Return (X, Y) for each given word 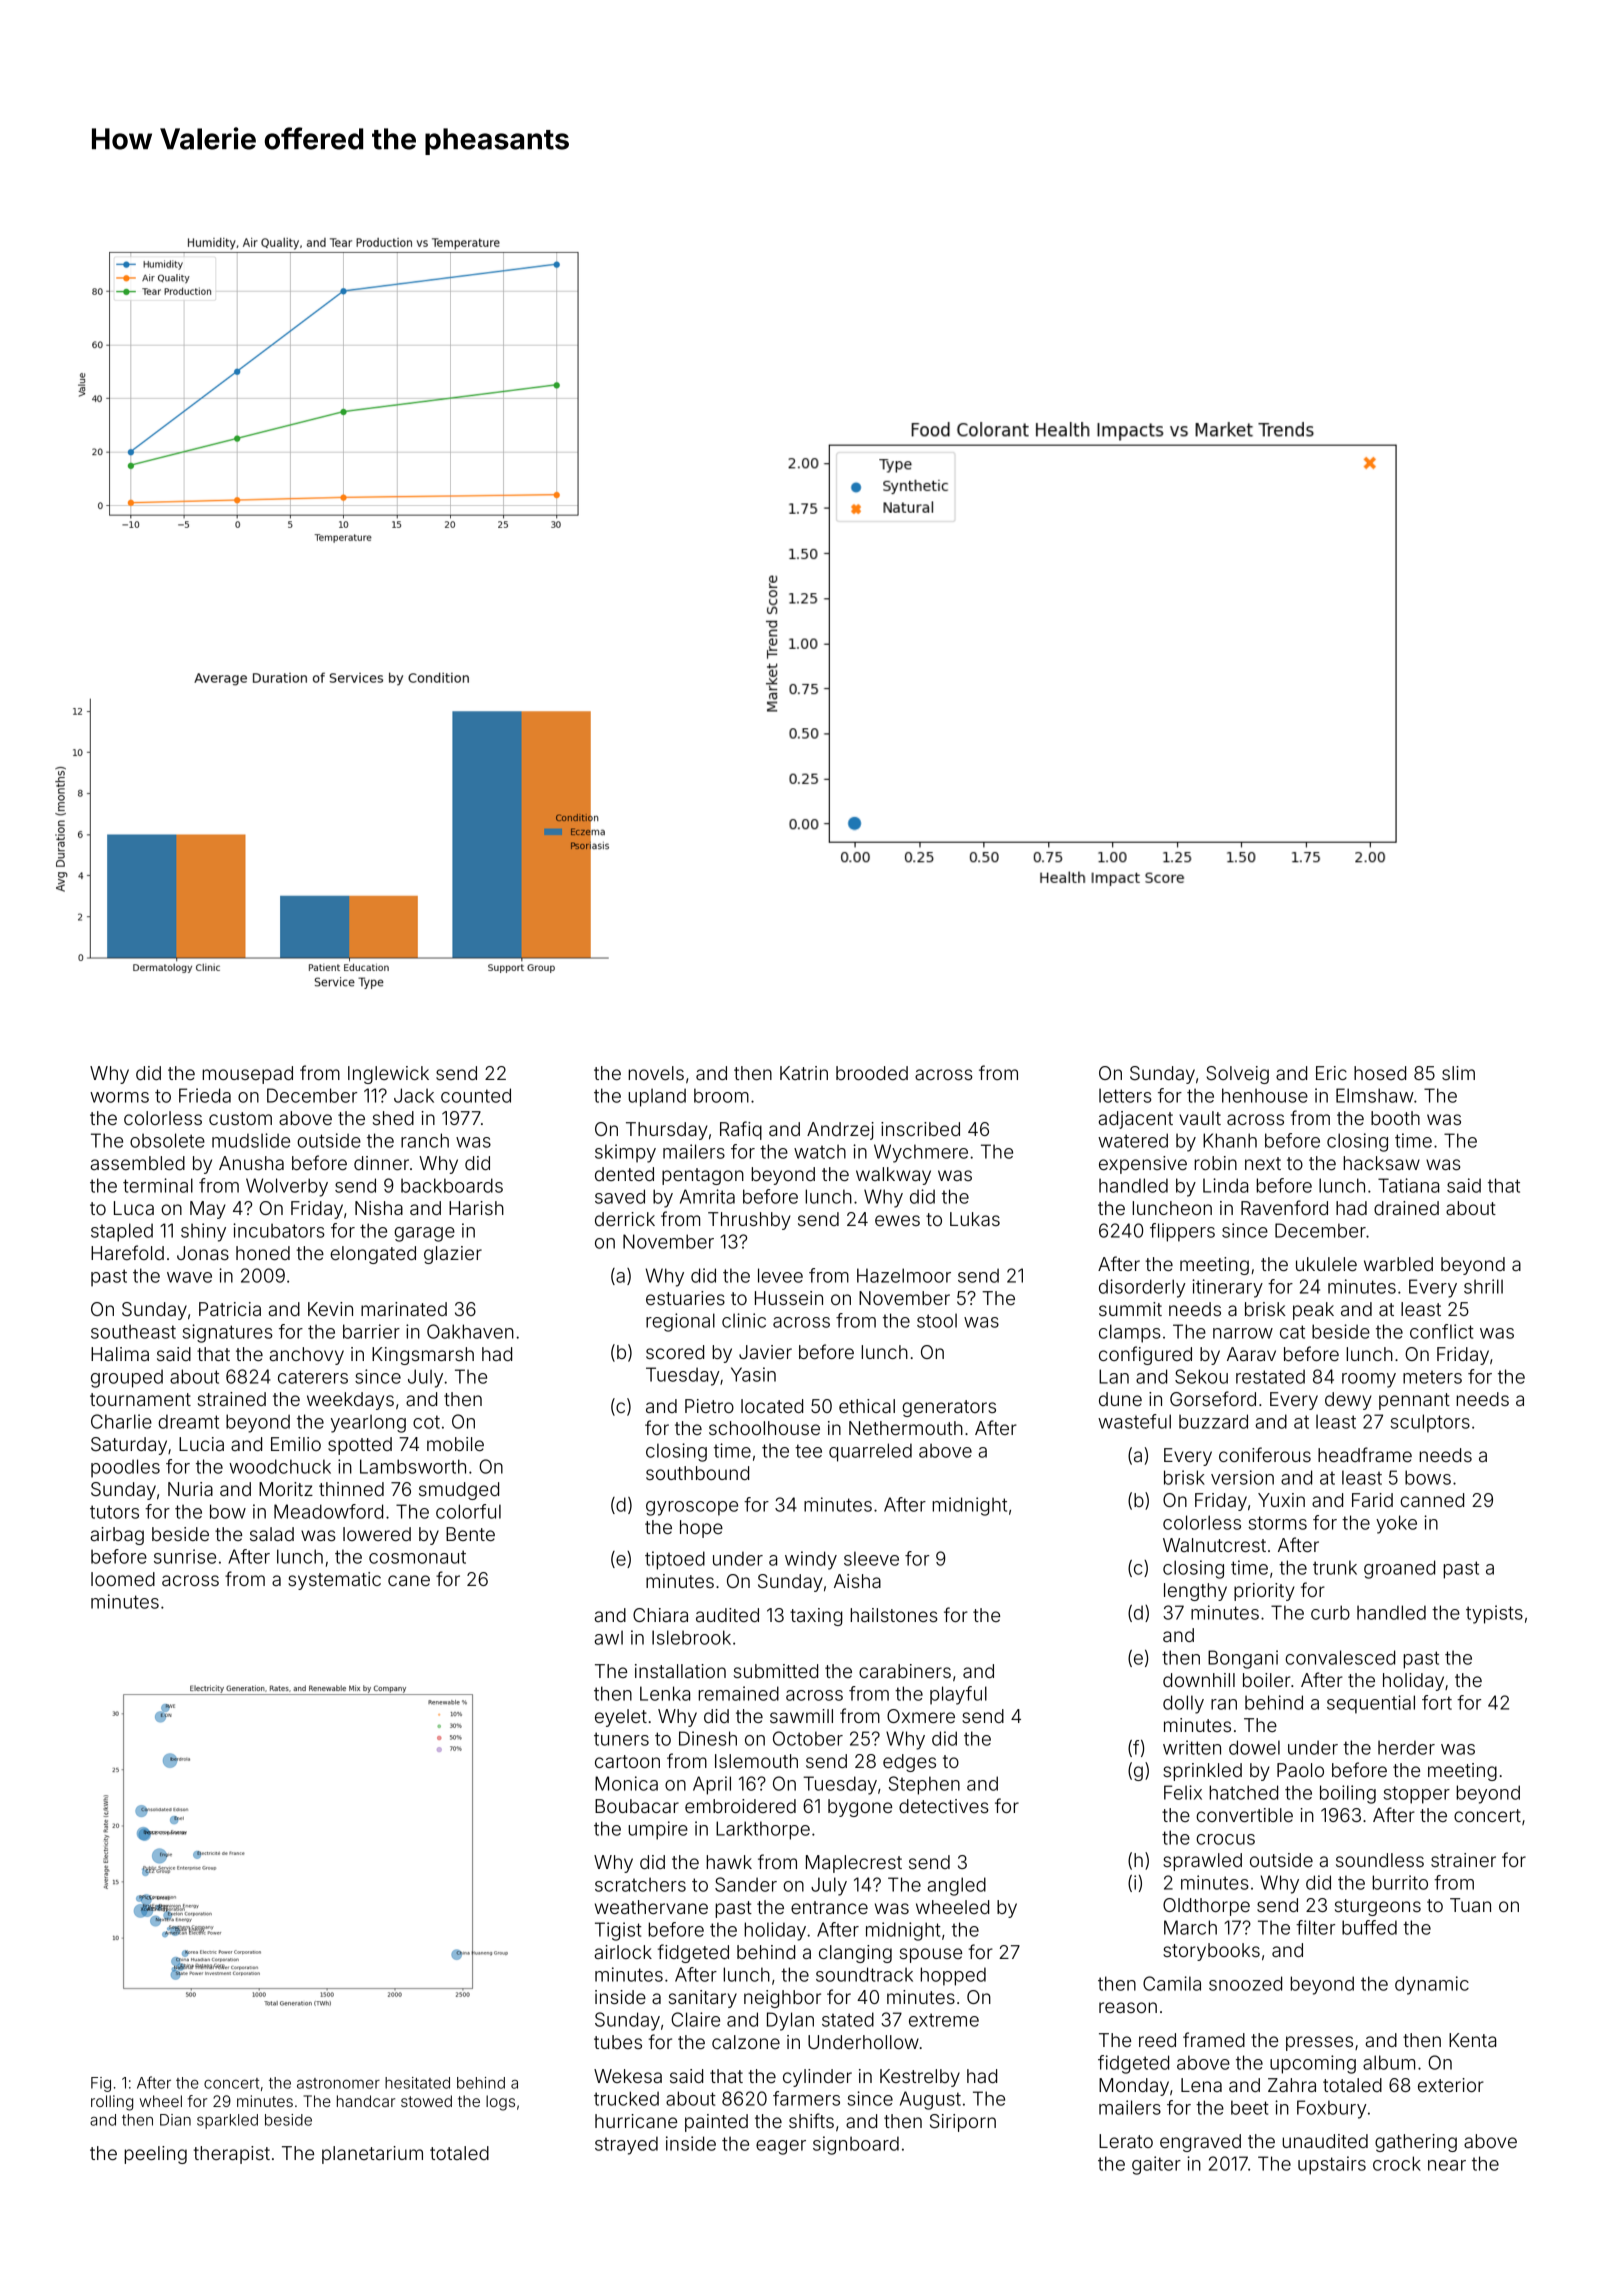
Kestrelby (920, 2078)
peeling (155, 2155)
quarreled (870, 1452)
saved (620, 1196)
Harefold (127, 1252)
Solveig (1237, 1075)
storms (1277, 1523)
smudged (459, 1491)
